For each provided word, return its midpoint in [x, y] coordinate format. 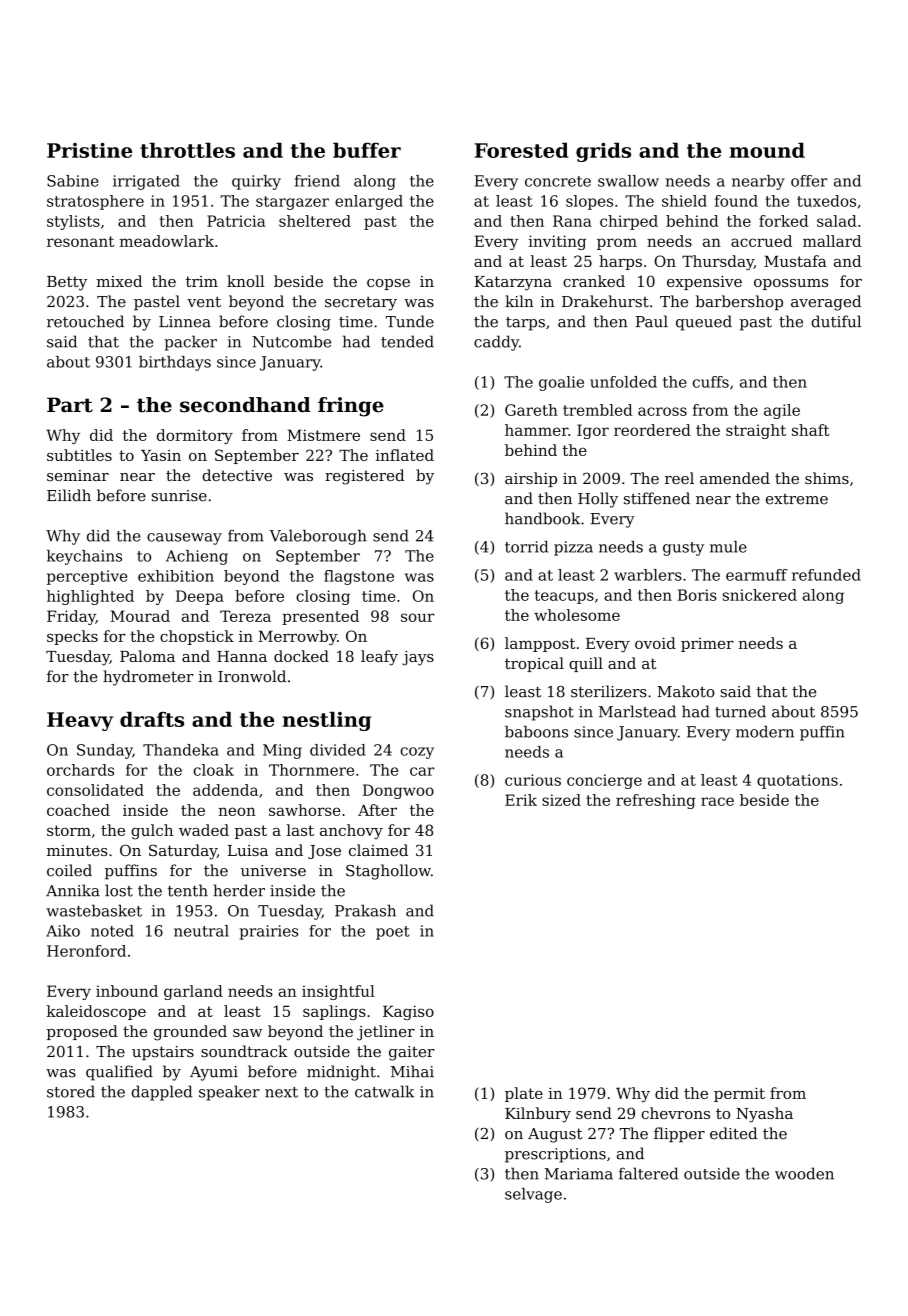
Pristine [89, 150]
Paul [652, 321]
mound [767, 150]
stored [71, 1091]
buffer [367, 150]
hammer [536, 430]
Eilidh [69, 495]
